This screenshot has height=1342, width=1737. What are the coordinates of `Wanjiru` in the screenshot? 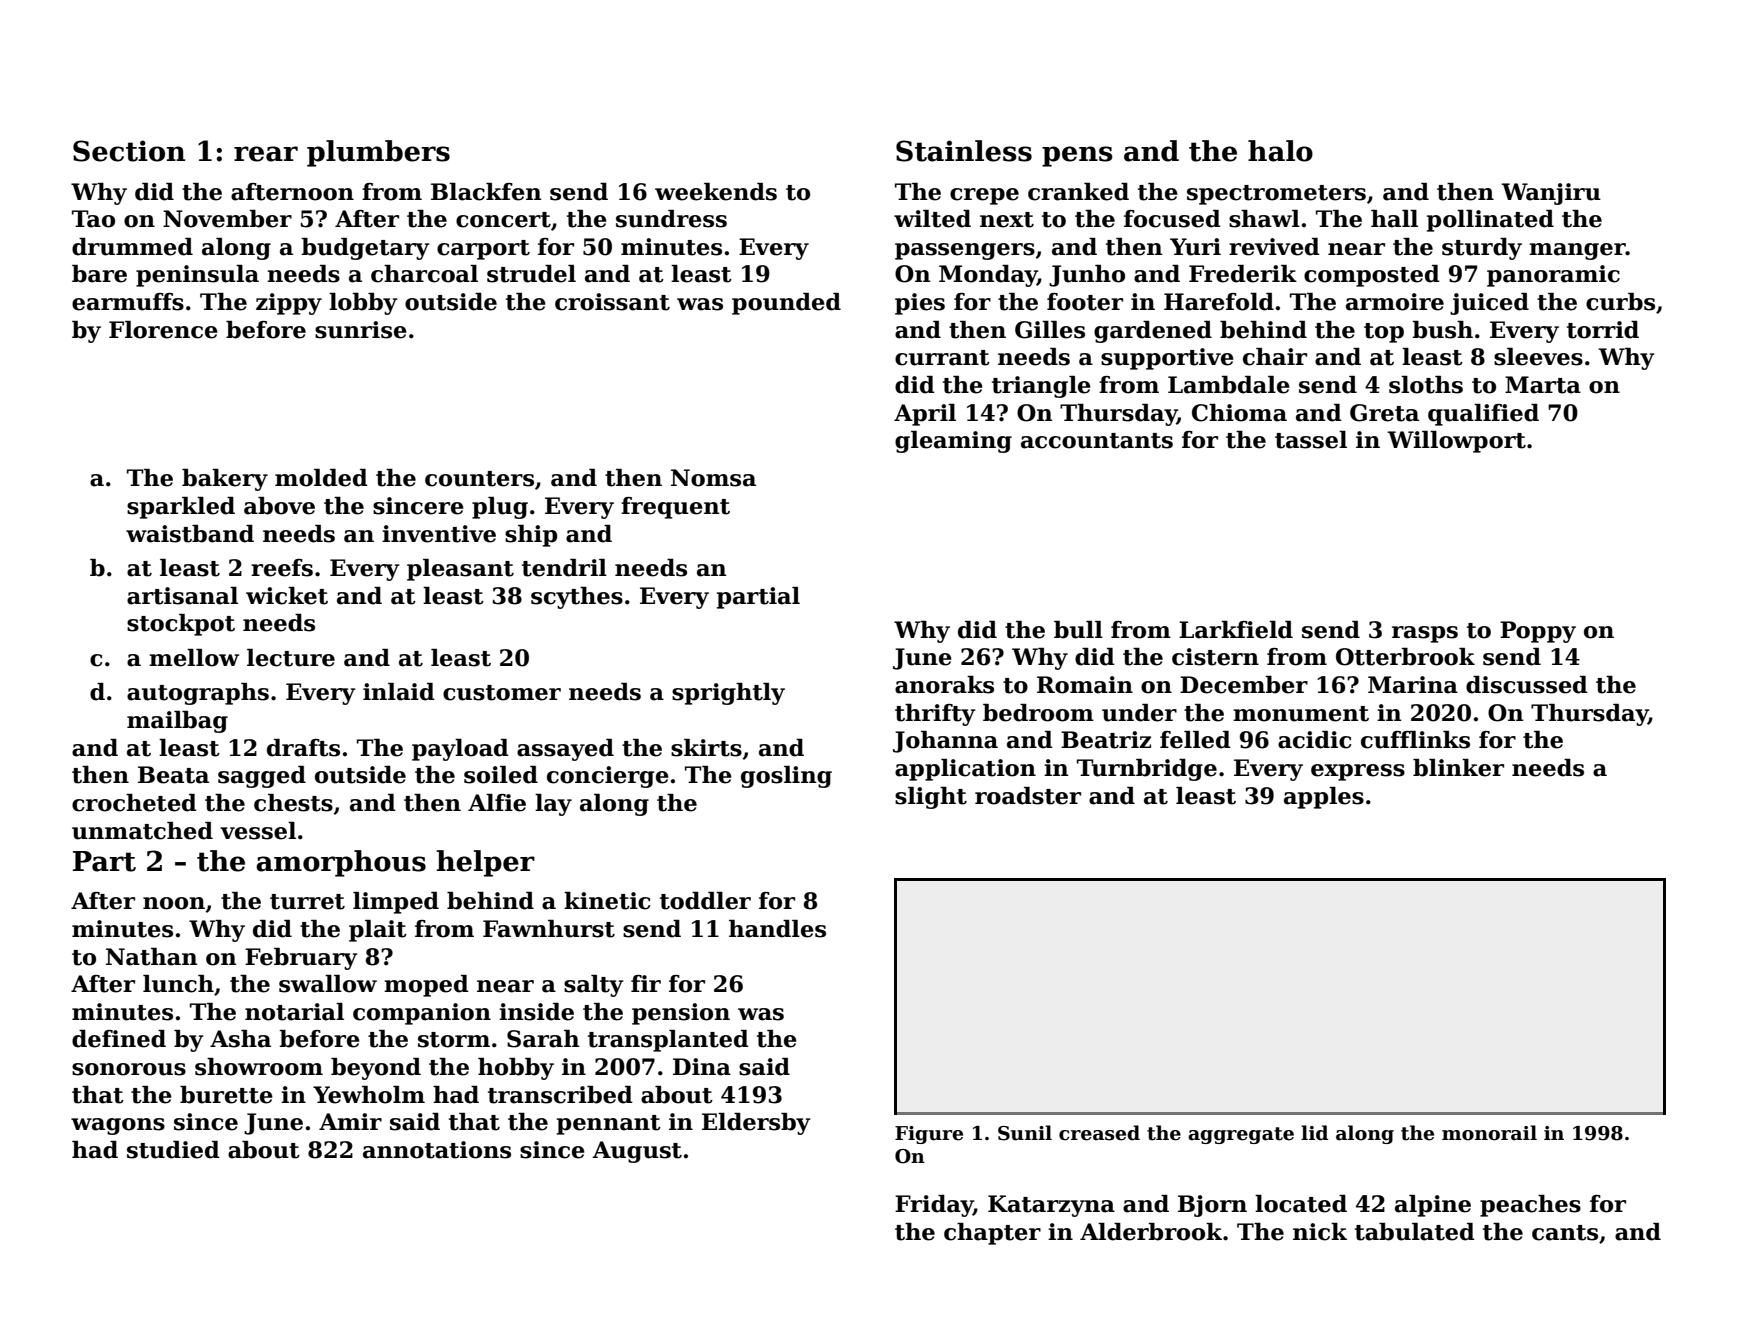 It's located at (1551, 194).
